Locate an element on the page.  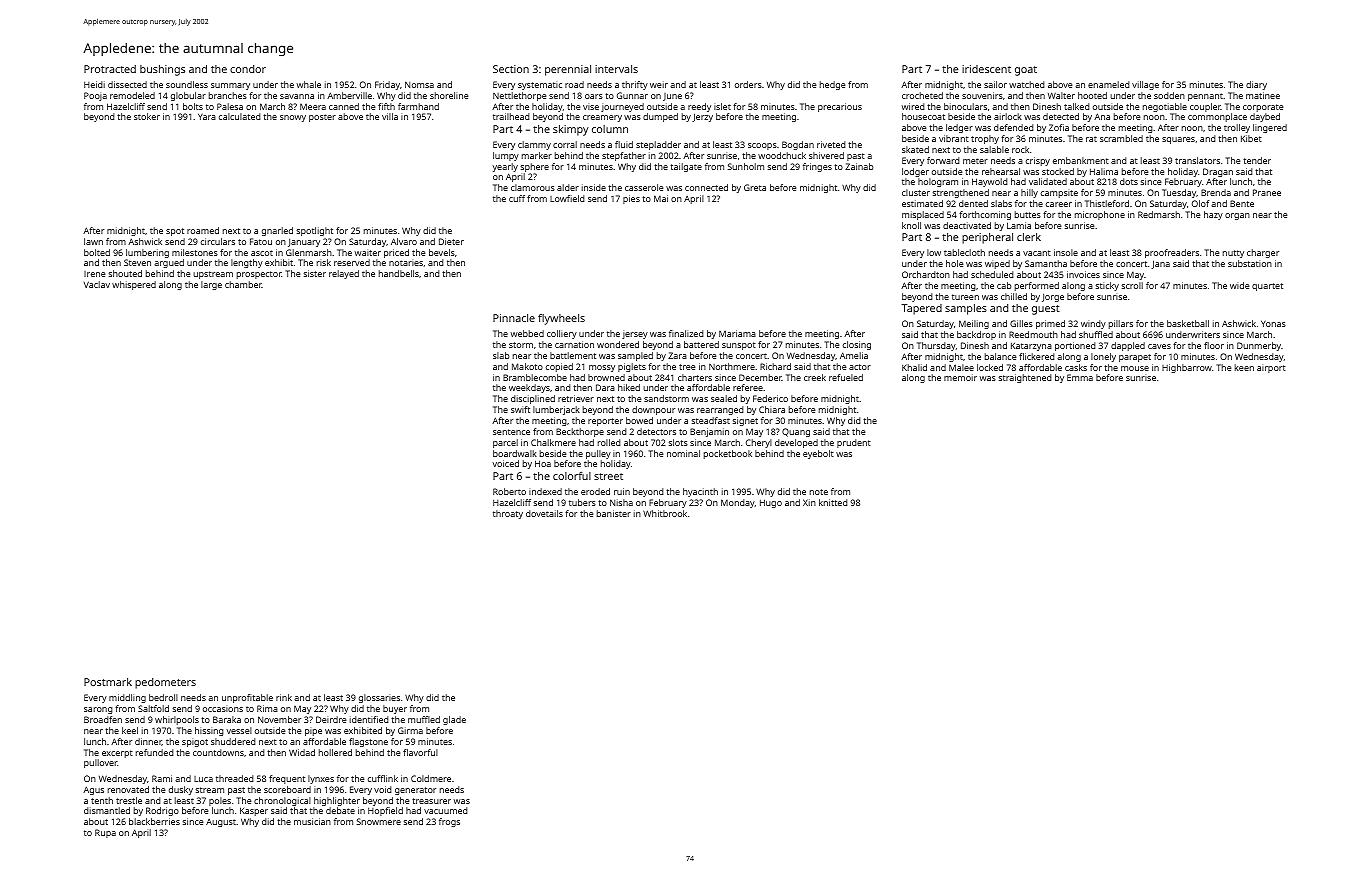
threaded is located at coordinates (235, 778).
